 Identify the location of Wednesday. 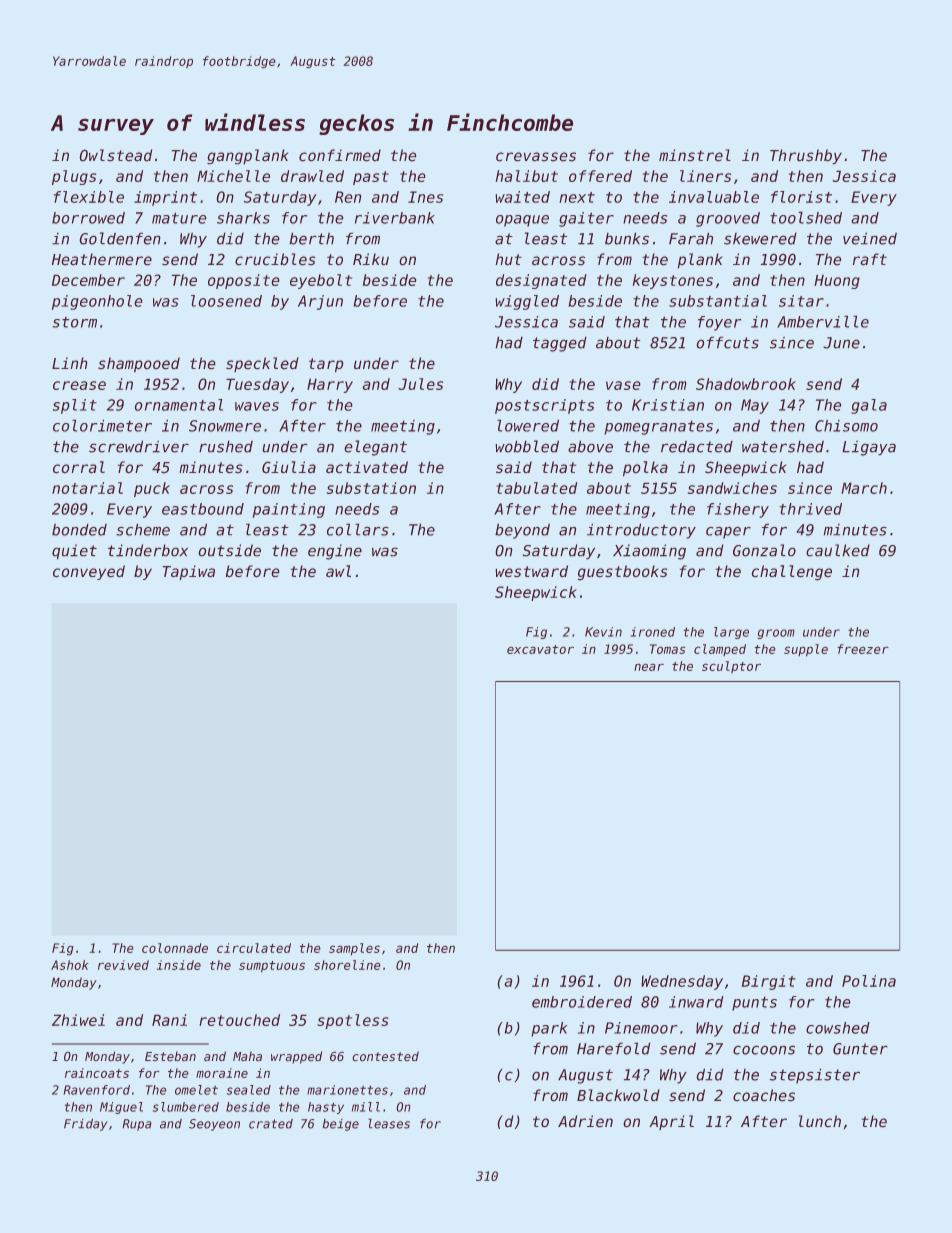
(682, 982).
